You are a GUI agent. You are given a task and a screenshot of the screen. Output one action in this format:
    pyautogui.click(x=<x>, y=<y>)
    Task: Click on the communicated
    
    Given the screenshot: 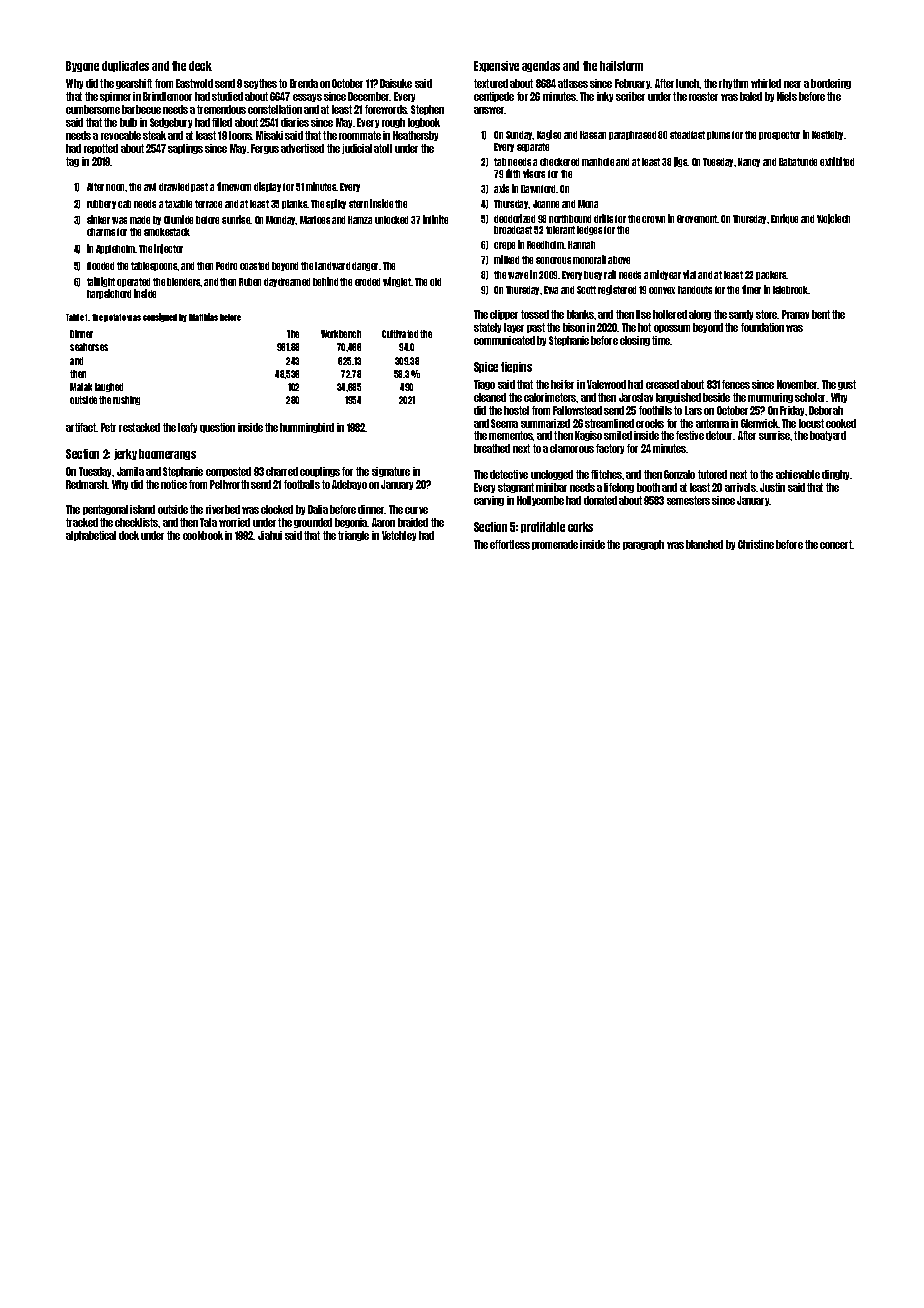 What is the action you would take?
    pyautogui.click(x=504, y=340)
